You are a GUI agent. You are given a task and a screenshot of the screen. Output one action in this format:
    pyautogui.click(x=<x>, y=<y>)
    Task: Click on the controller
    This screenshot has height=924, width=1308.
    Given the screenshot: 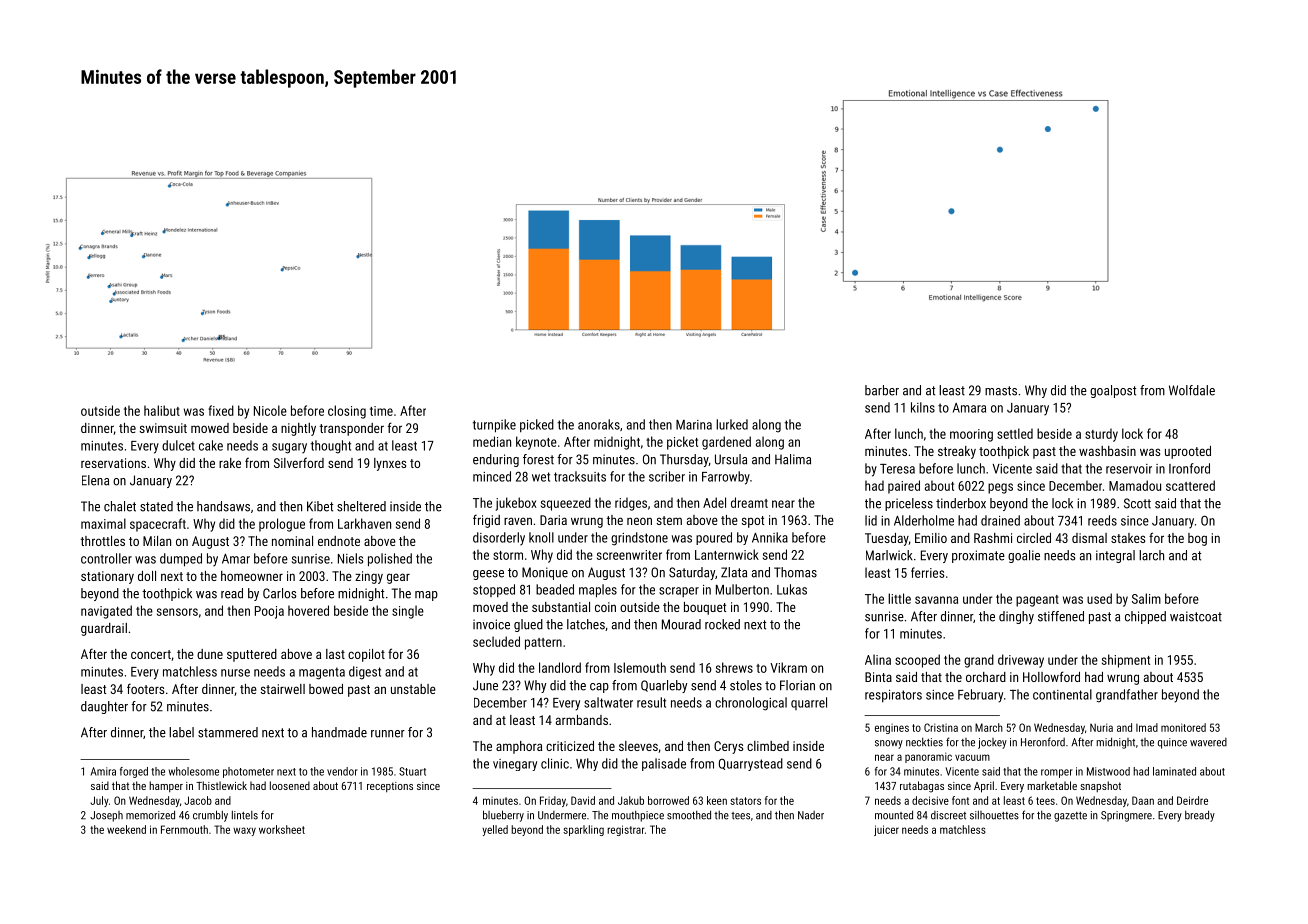 What is the action you would take?
    pyautogui.click(x=106, y=558)
